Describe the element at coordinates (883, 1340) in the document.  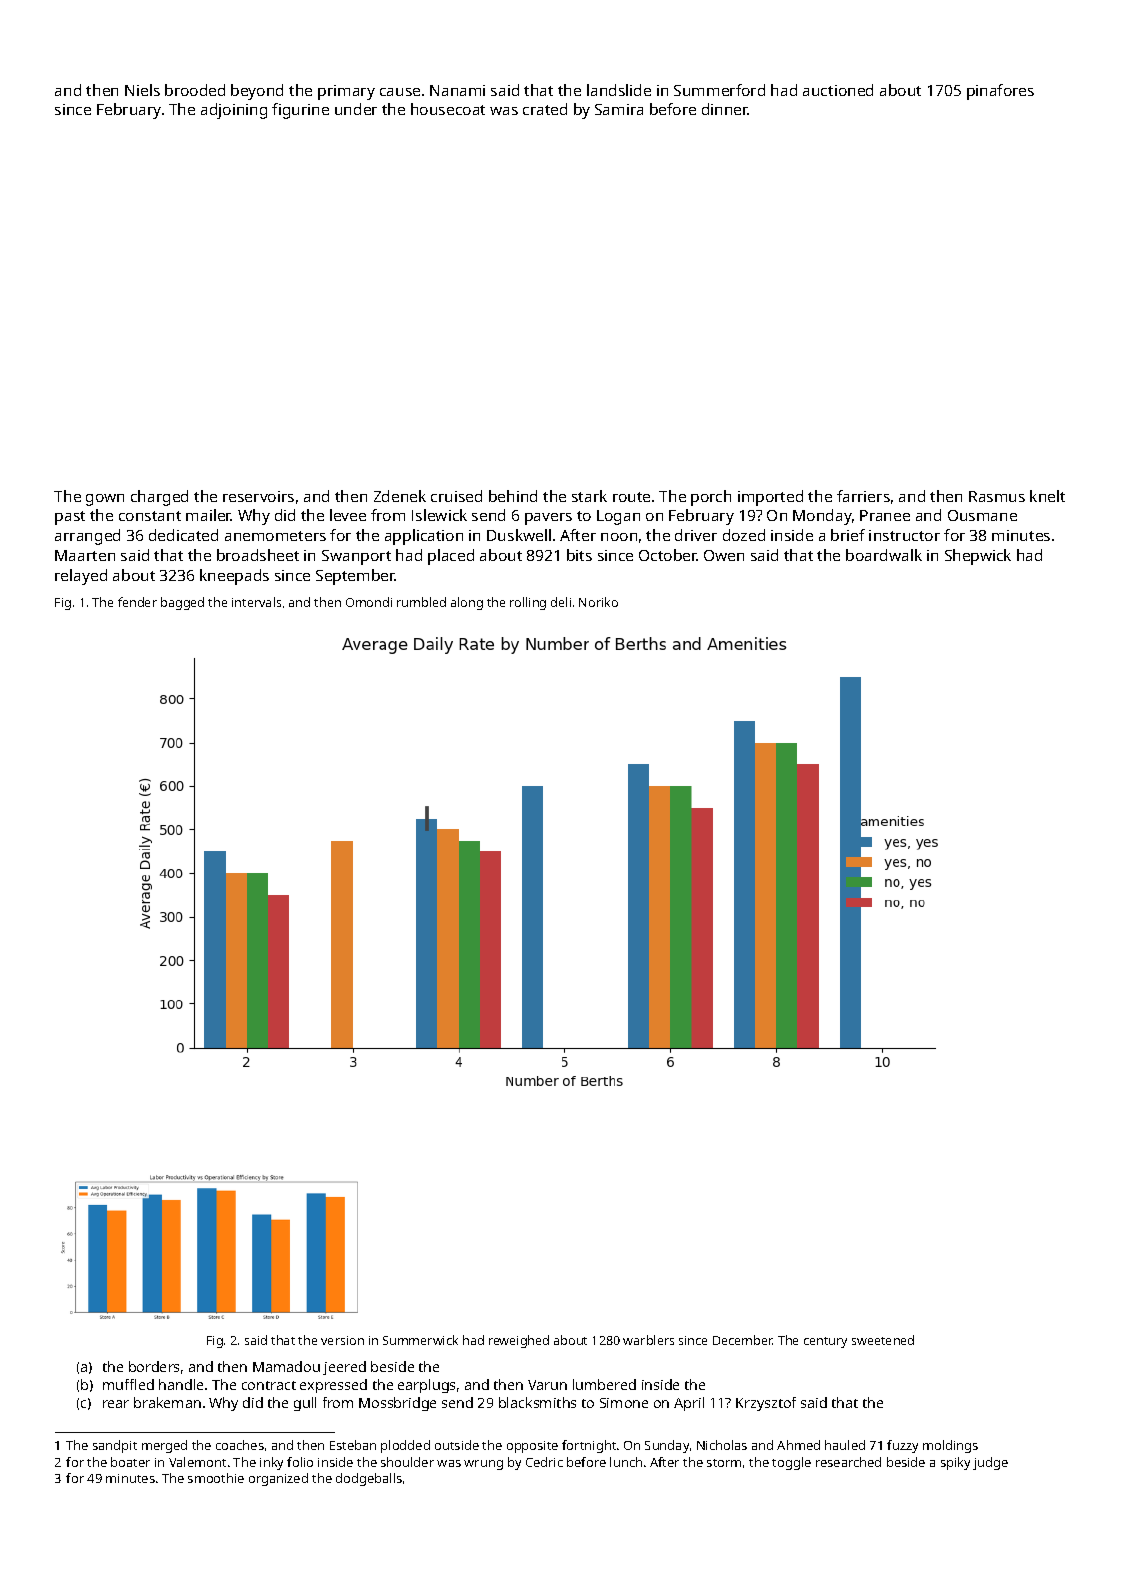
I see `sweetened` at that location.
